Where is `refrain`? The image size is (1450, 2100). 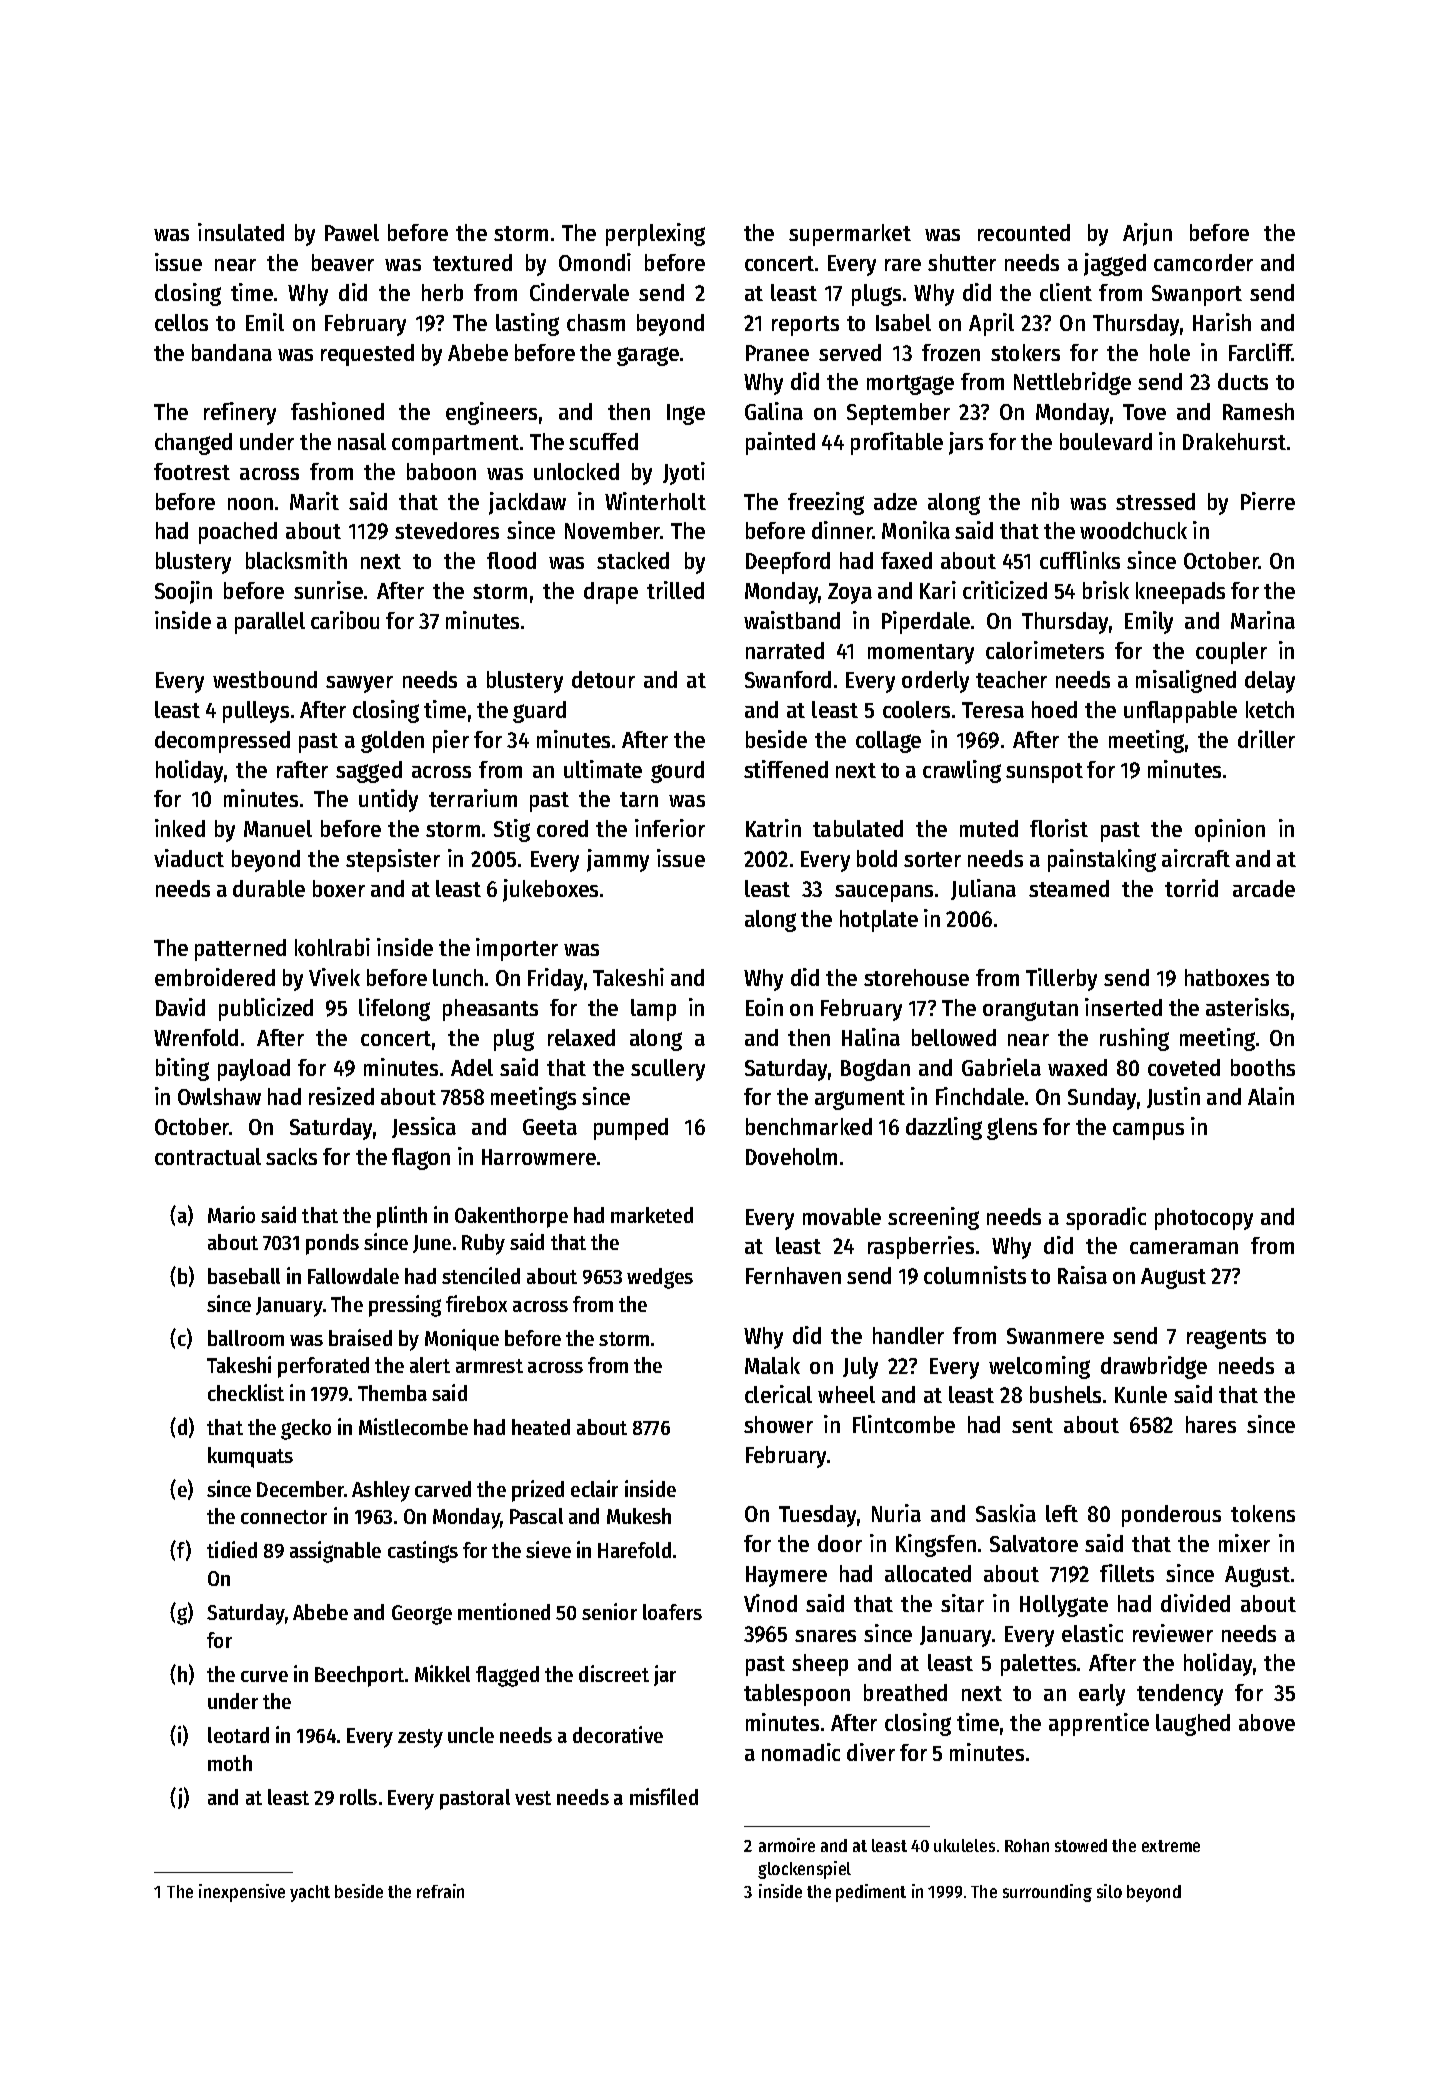
refrain is located at coordinates (440, 1891).
